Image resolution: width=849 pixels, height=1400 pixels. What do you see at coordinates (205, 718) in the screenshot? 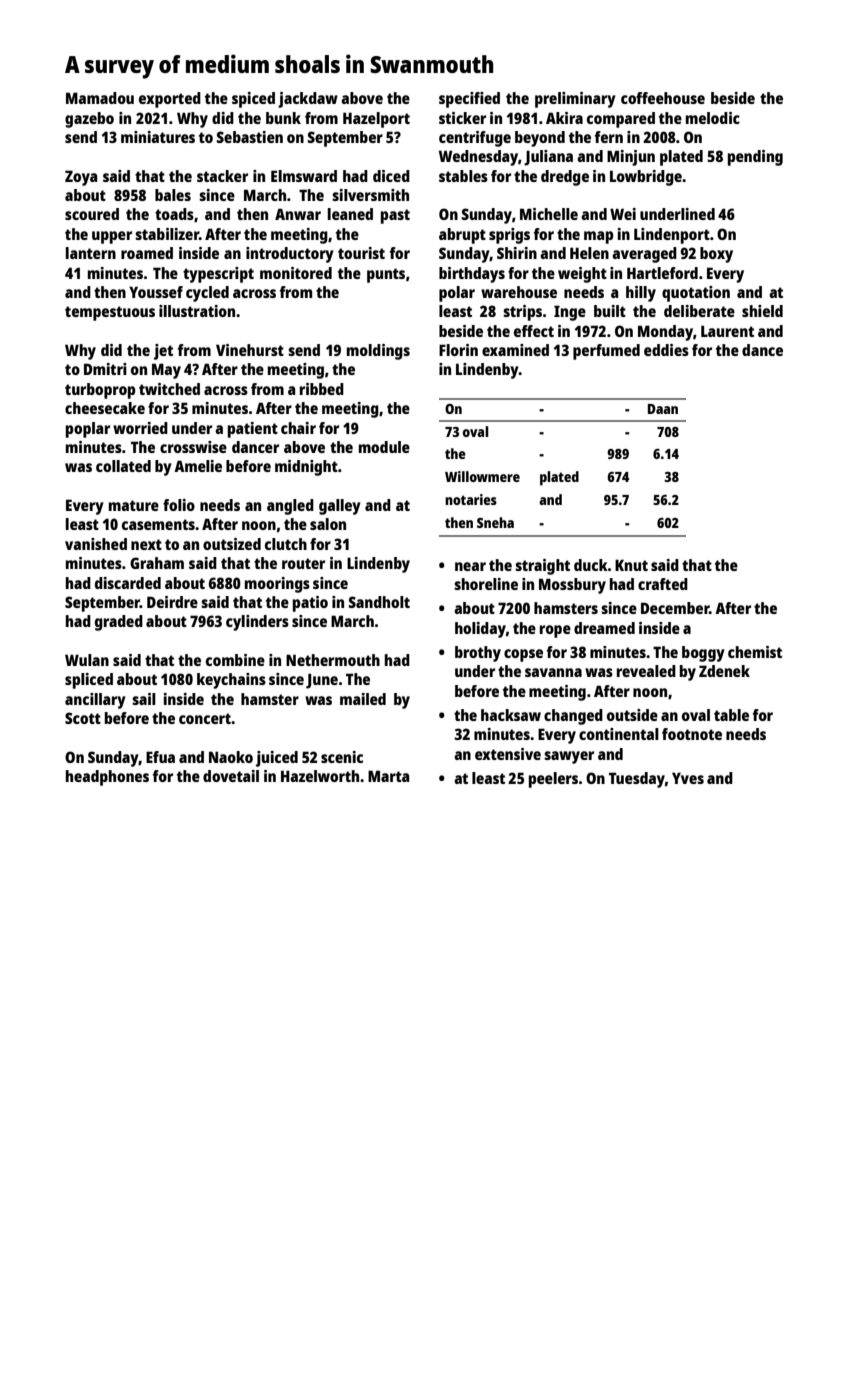
I see `concert` at bounding box center [205, 718].
